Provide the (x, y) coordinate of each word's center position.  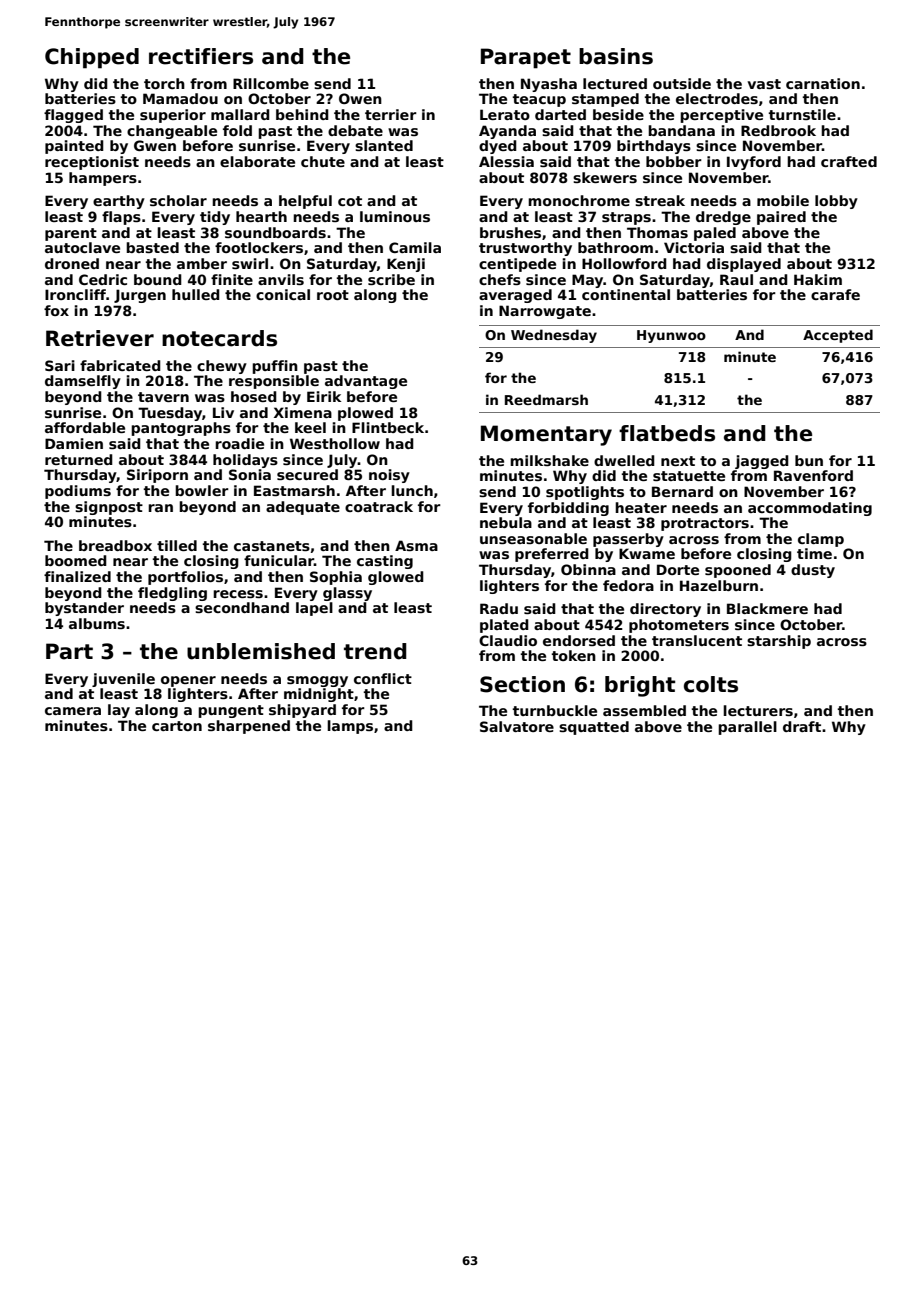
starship (779, 642)
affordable (85, 427)
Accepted (838, 336)
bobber (674, 161)
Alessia (506, 161)
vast (764, 84)
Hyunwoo (671, 336)
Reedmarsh (546, 399)
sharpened (249, 727)
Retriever (100, 338)
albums (97, 623)
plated (504, 626)
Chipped (92, 58)
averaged (515, 296)
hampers (103, 179)
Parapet (526, 58)
